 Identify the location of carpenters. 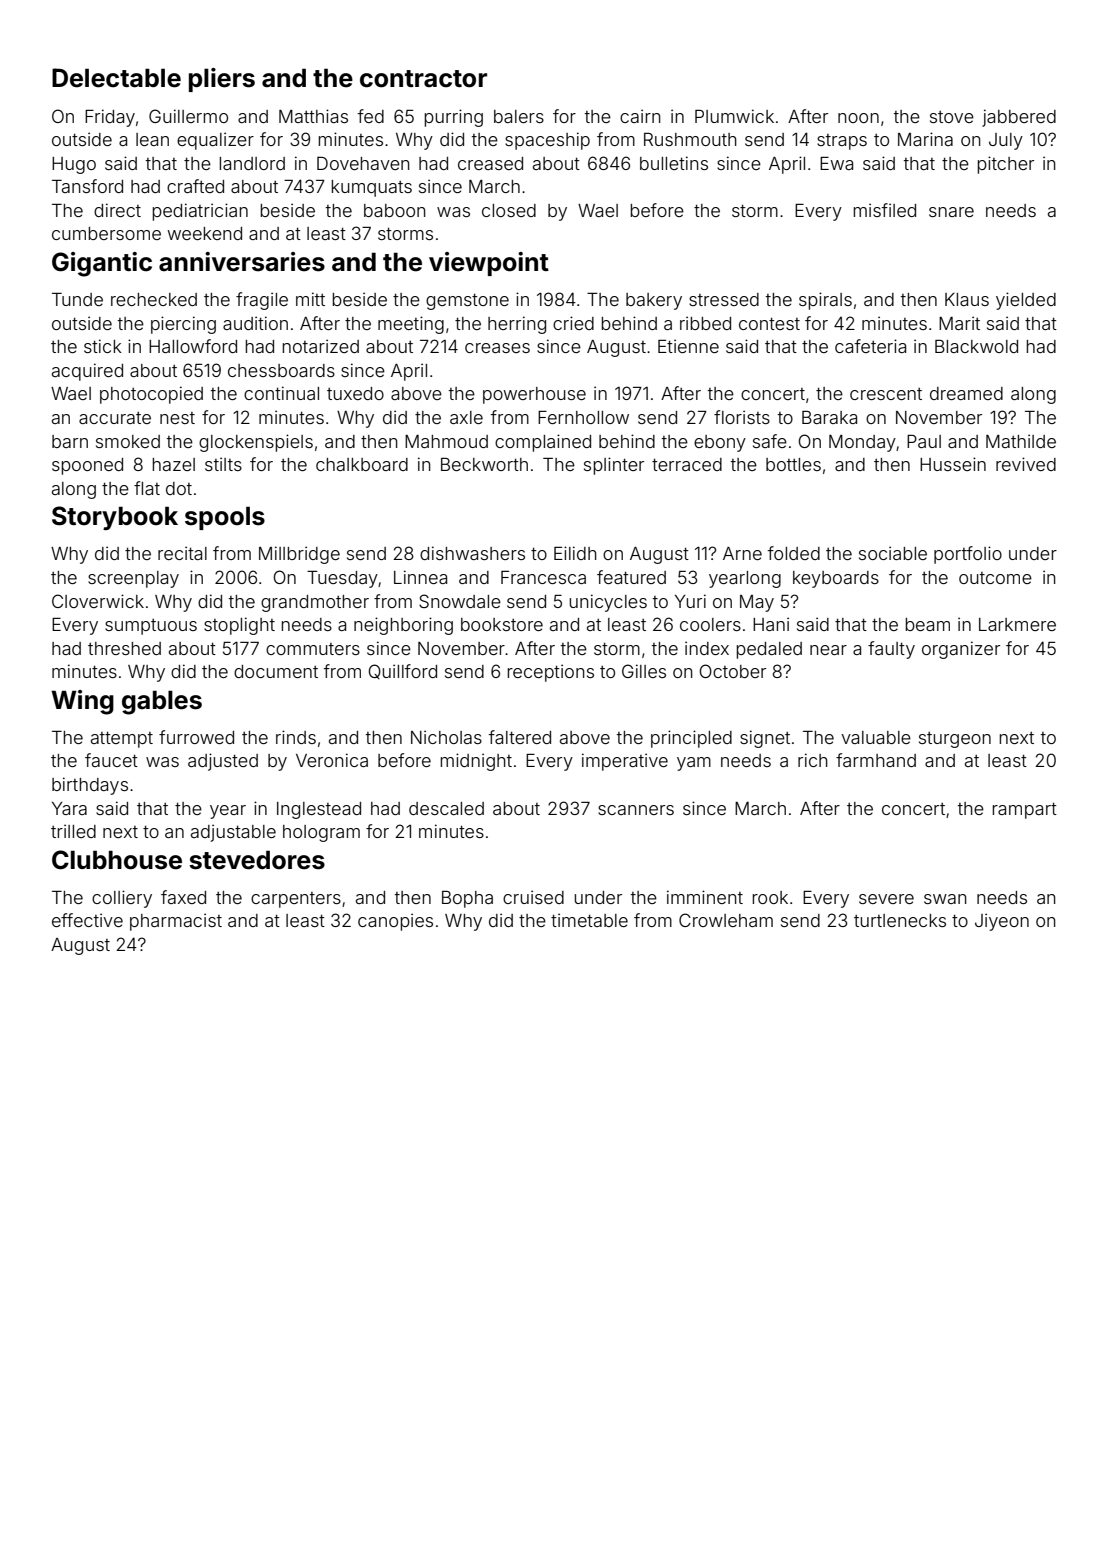
(296, 900).
